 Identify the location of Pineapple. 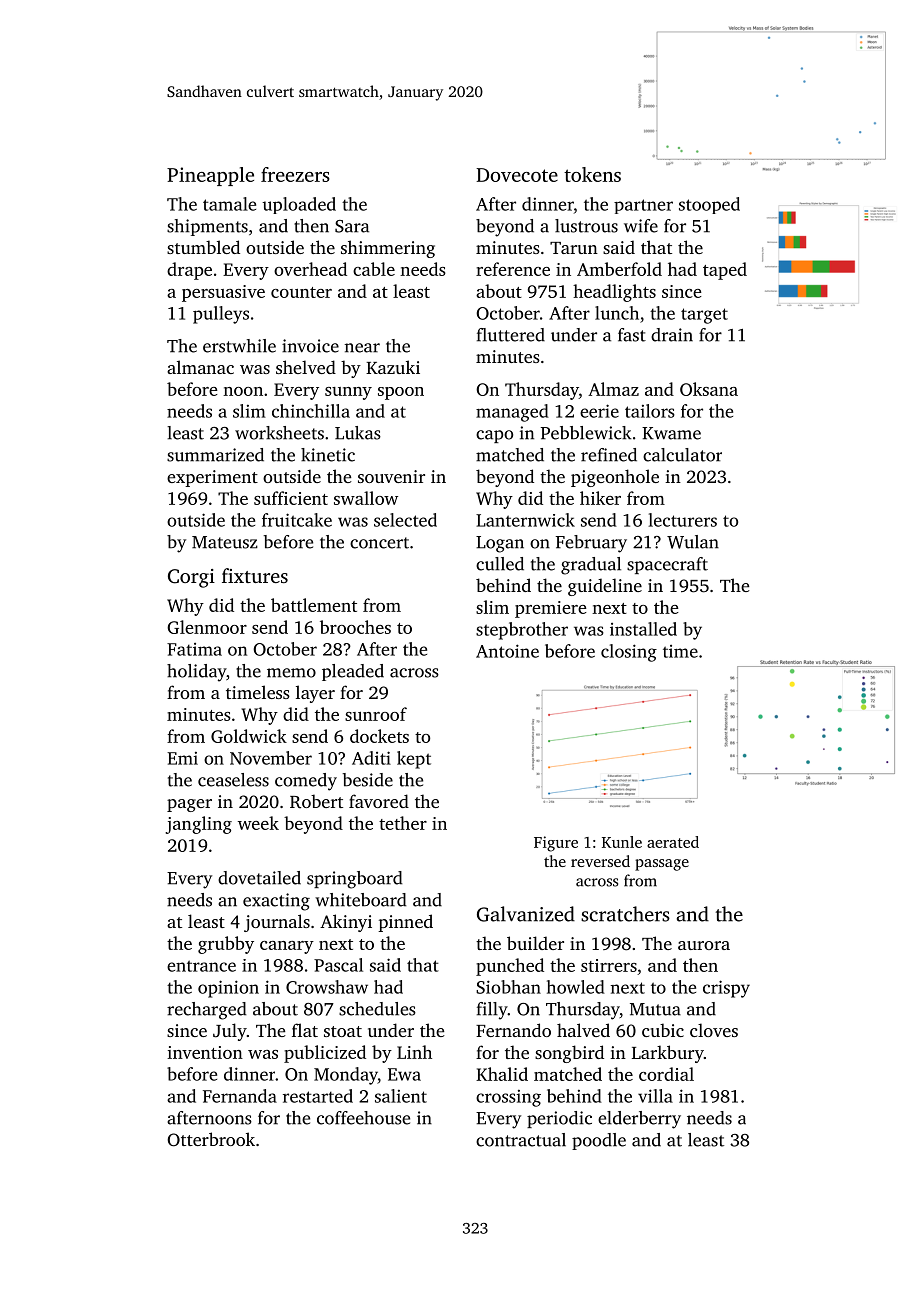
(210, 176).
